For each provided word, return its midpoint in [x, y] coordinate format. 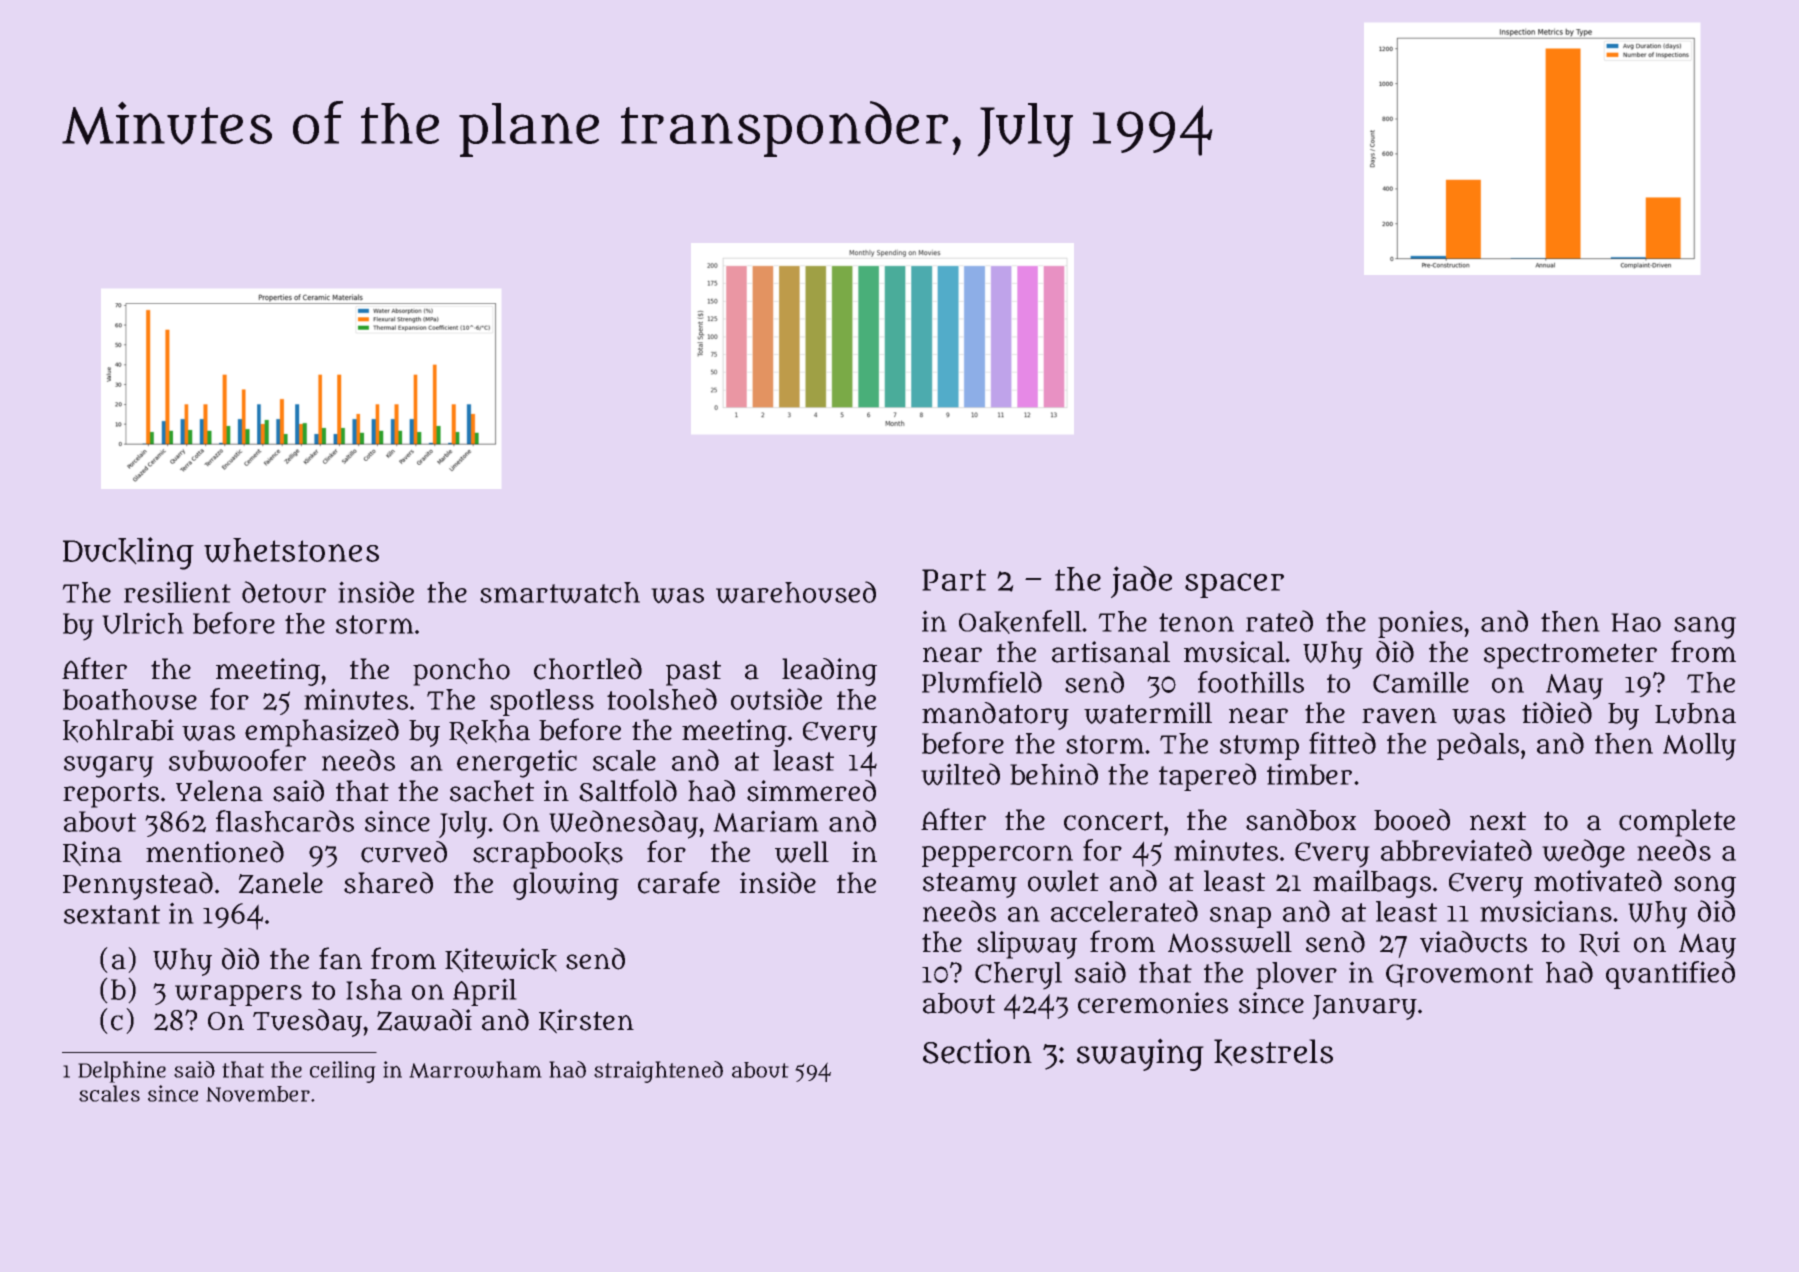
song [1705, 887]
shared [388, 883]
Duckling [128, 553]
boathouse [130, 699]
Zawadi [424, 1020]
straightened [658, 1072]
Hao [1636, 622]
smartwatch [560, 593]
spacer [1234, 585]
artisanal [1111, 652]
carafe [679, 882]
